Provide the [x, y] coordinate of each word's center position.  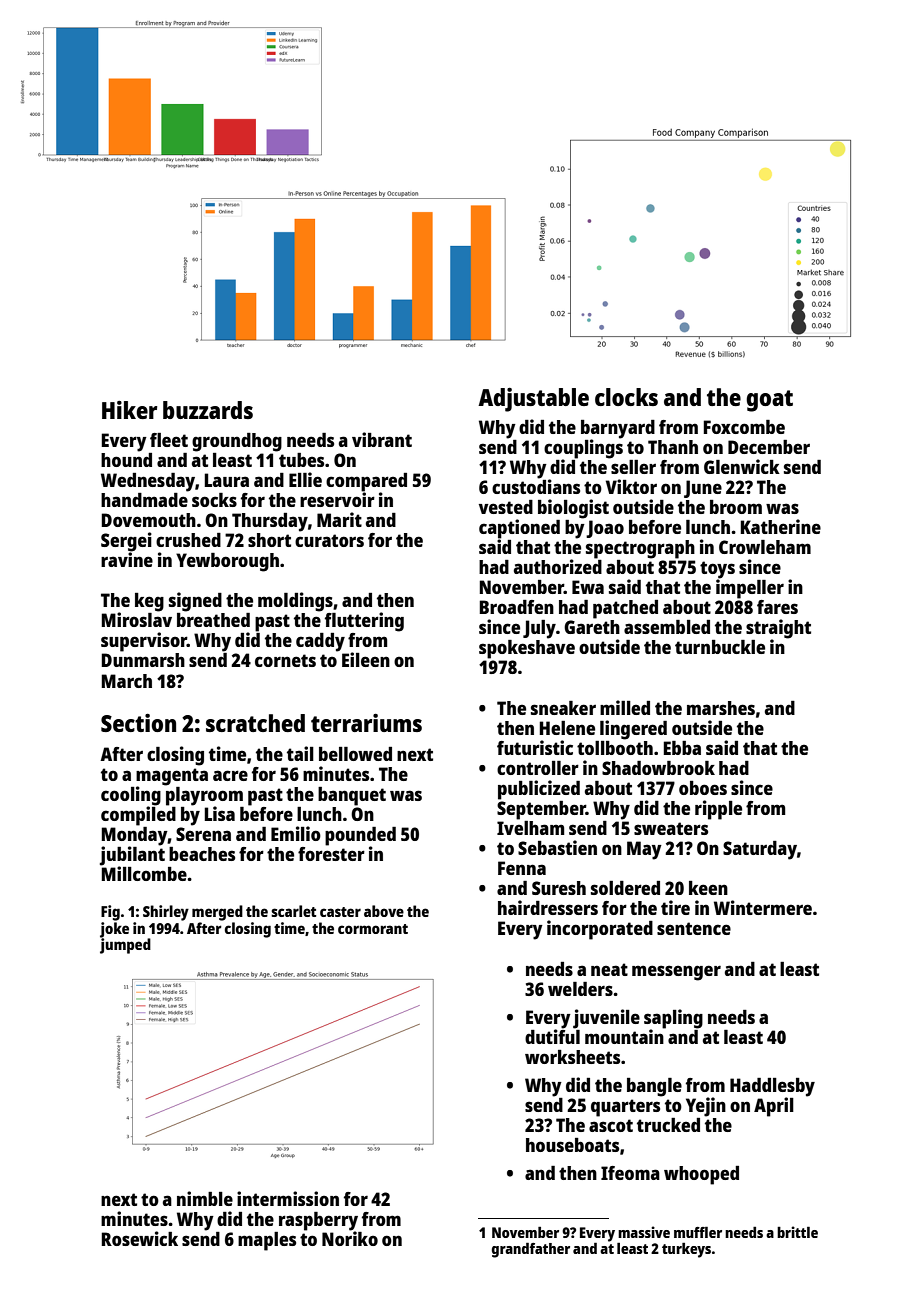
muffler [698, 1232]
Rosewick [140, 1238]
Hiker [129, 410]
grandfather [531, 1250]
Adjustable [533, 400]
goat [769, 401]
